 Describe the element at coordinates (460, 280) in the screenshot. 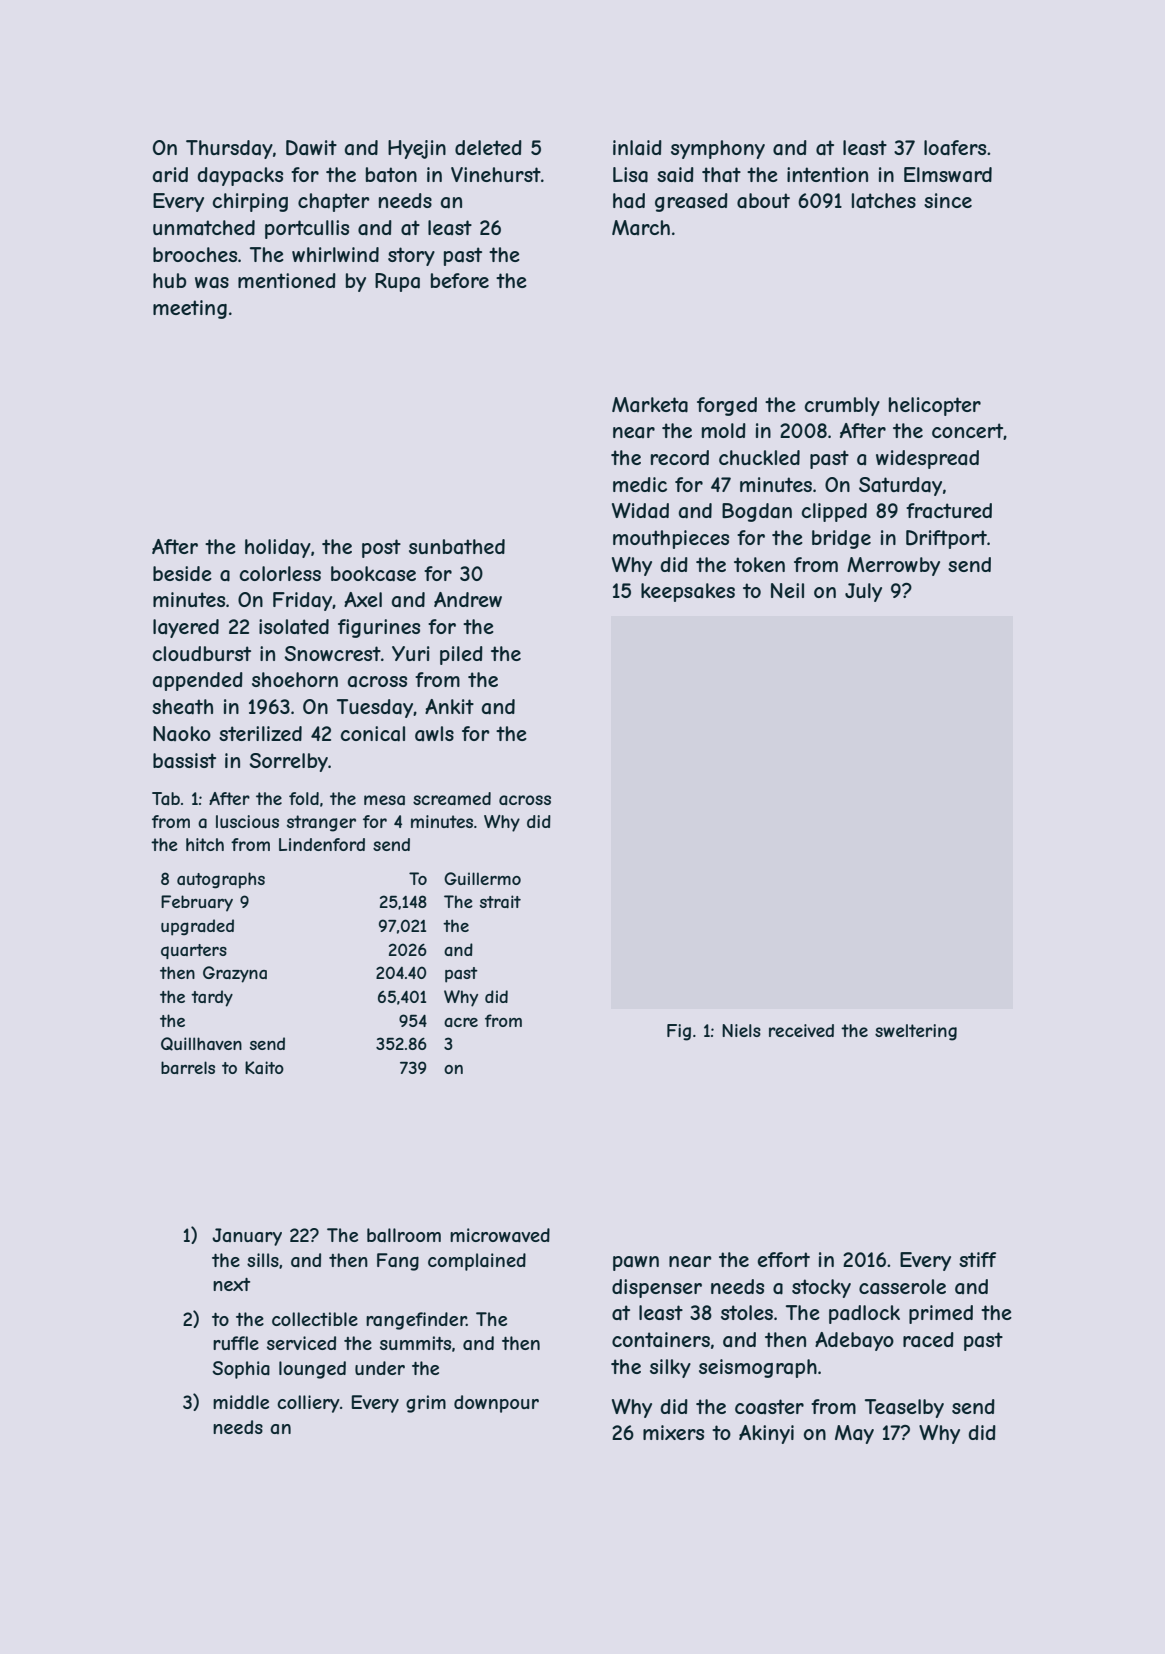

I see `before` at that location.
